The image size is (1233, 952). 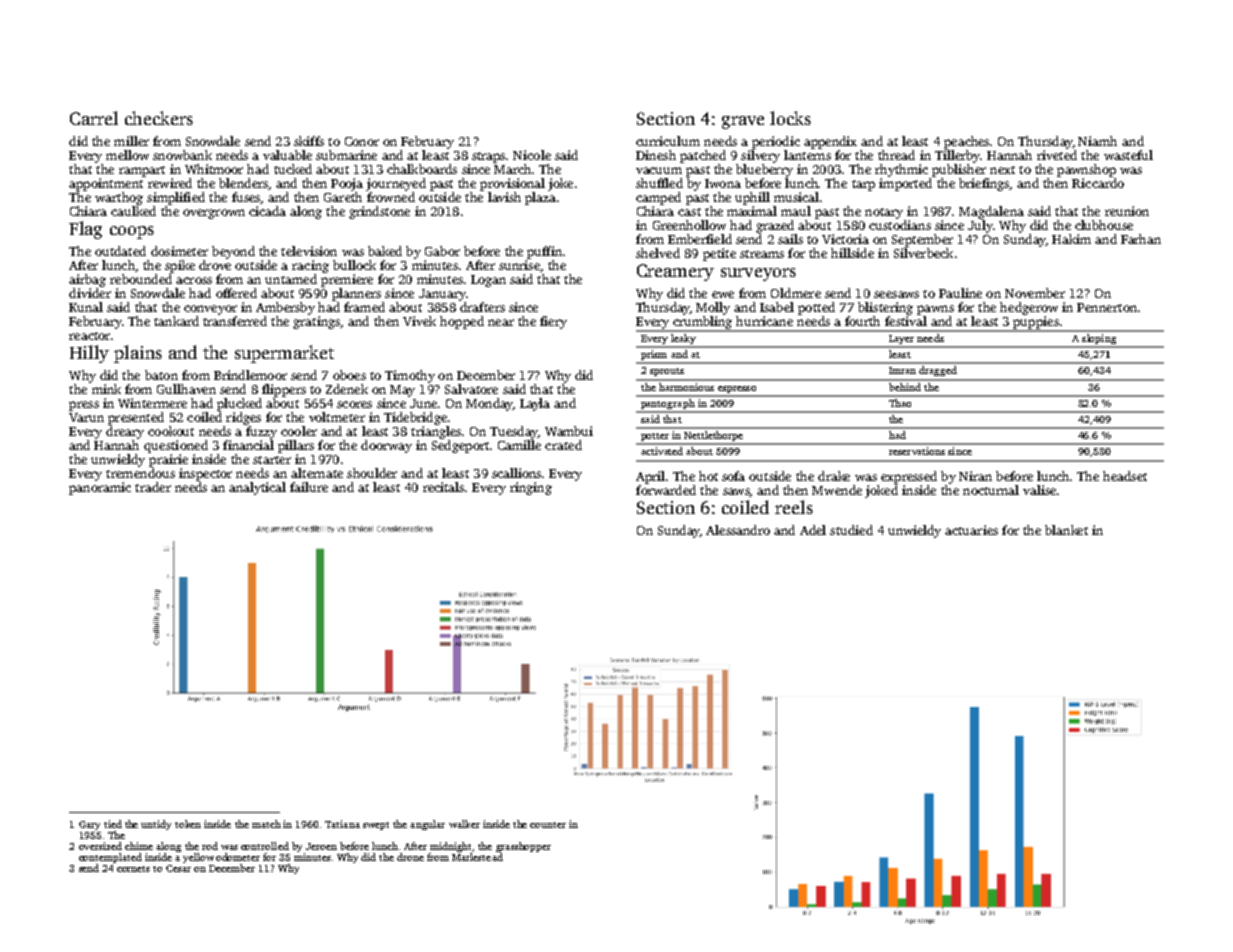 I want to click on counter, so click(x=548, y=825).
